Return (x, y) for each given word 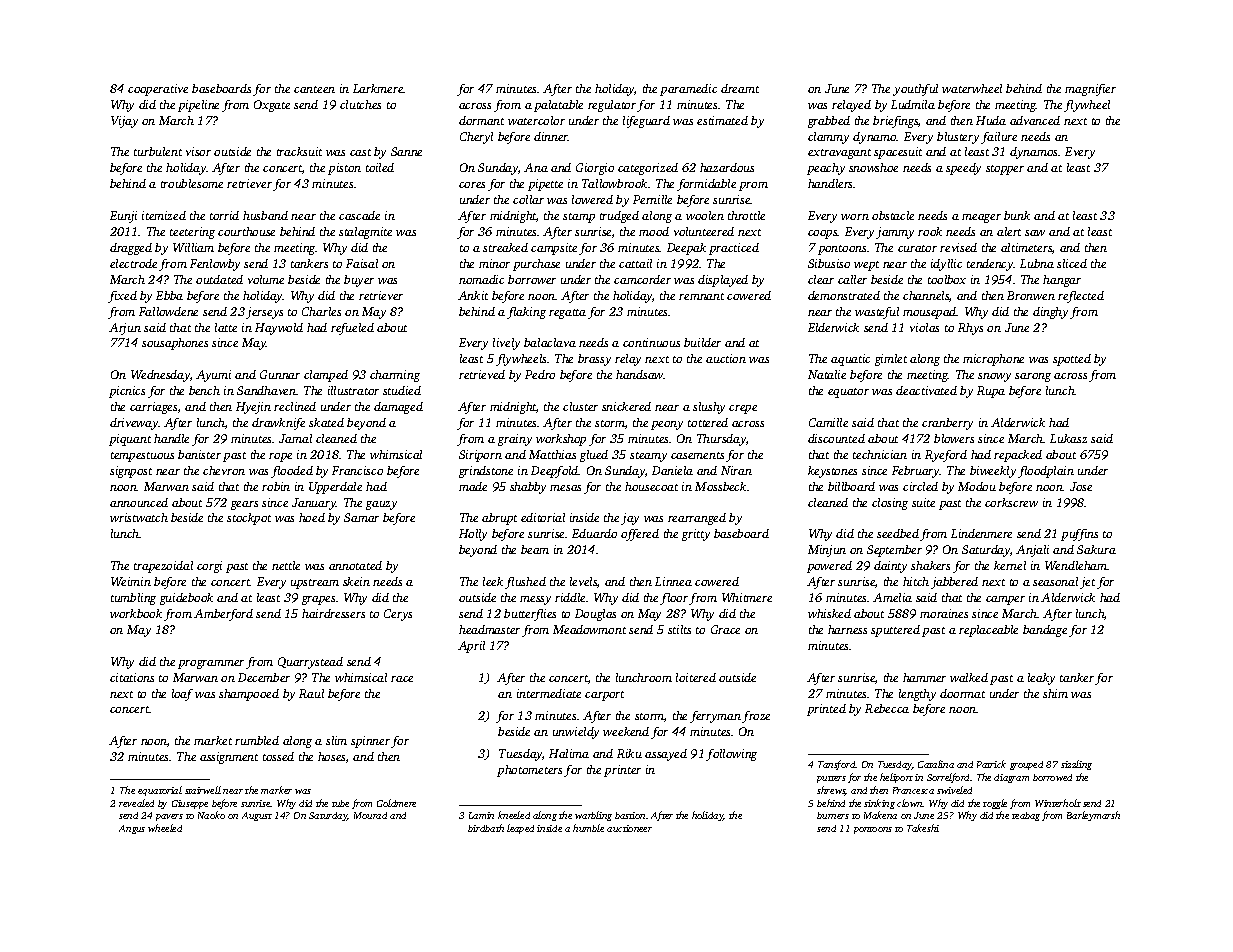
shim (1055, 693)
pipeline (198, 106)
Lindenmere (981, 533)
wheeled (165, 828)
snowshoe (873, 167)
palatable (558, 106)
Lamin (481, 815)
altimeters (1026, 247)
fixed (122, 297)
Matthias (552, 454)
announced (139, 502)
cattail (635, 263)
